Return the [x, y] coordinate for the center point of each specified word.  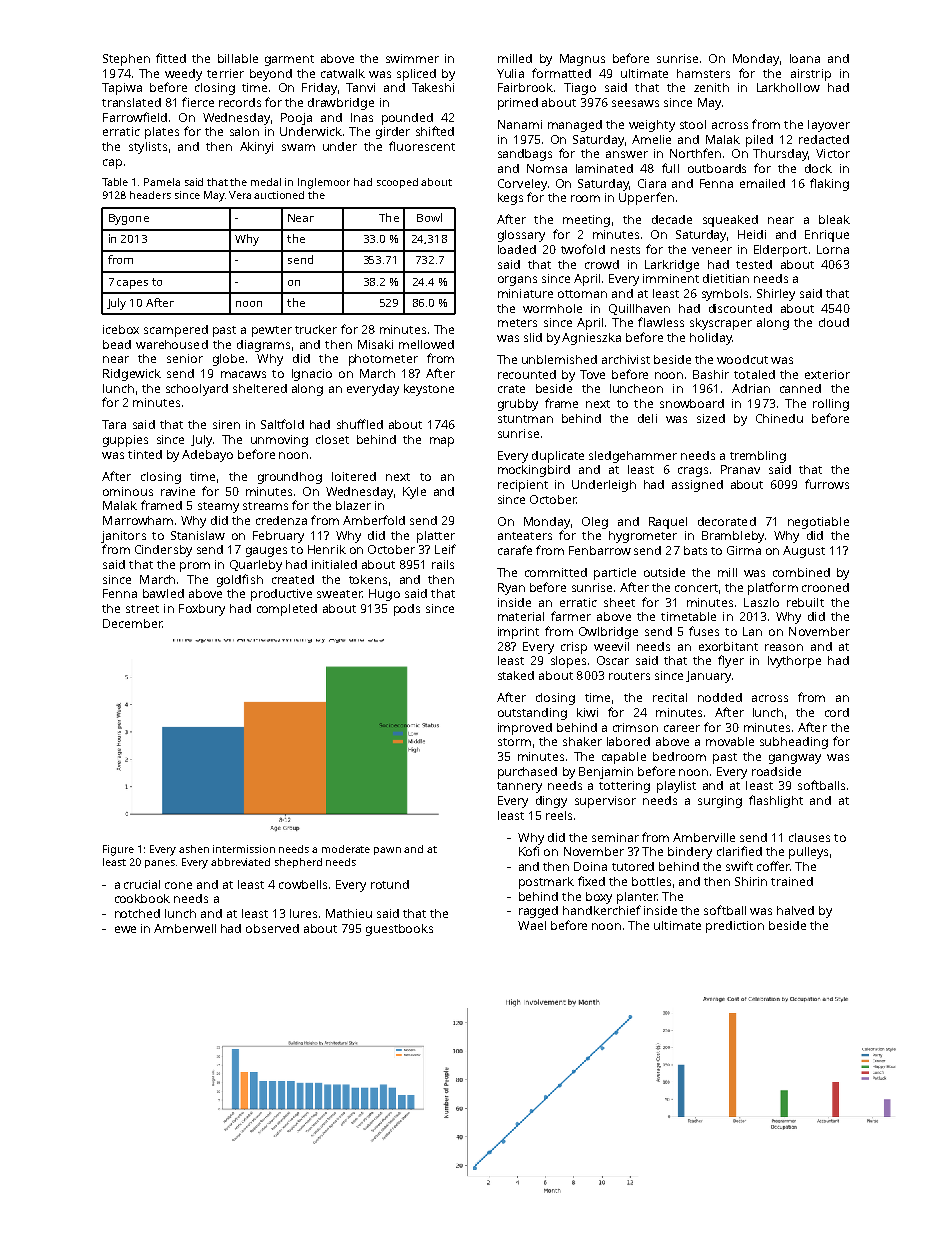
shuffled [360, 424]
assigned [697, 486]
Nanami [520, 124]
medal [266, 182]
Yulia [510, 73]
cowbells [303, 884]
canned [800, 388]
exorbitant [728, 646]
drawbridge [341, 104]
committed [556, 572]
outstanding [532, 714]
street [142, 609]
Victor [833, 153]
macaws [243, 374]
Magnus [582, 60]
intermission [244, 849]
